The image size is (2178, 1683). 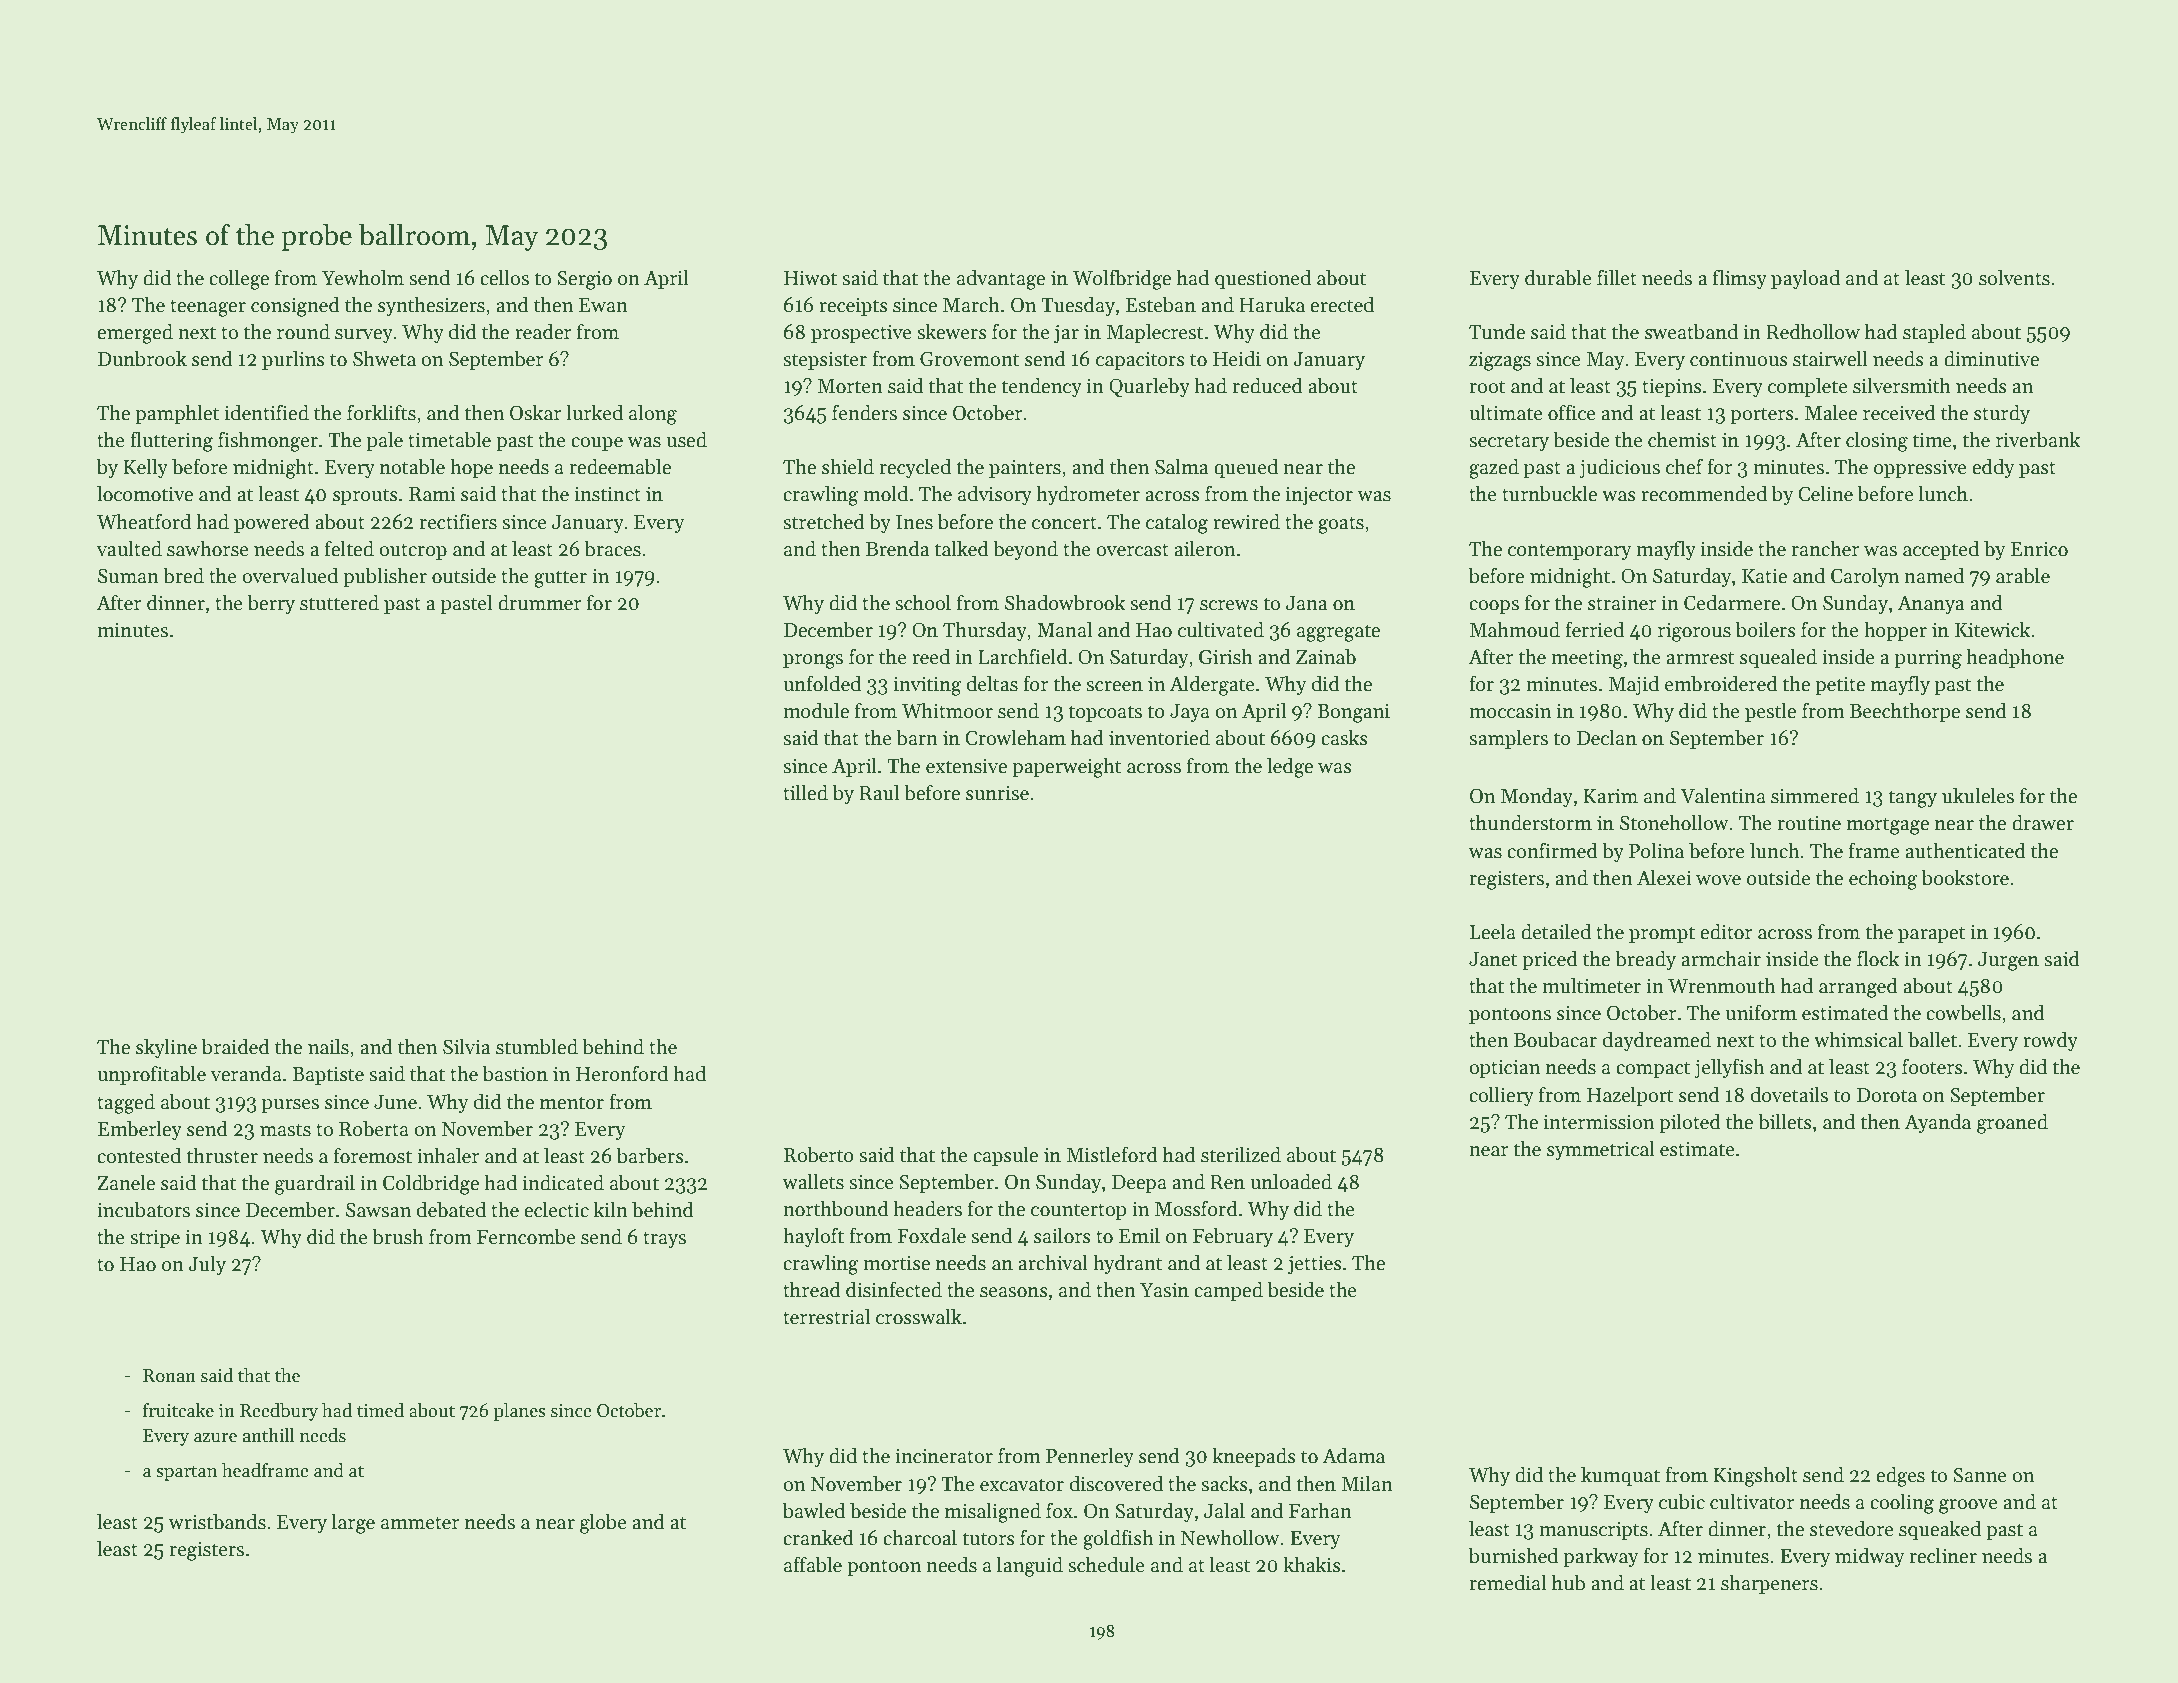 What do you see at coordinates (997, 793) in the image?
I see `sunrise` at bounding box center [997, 793].
